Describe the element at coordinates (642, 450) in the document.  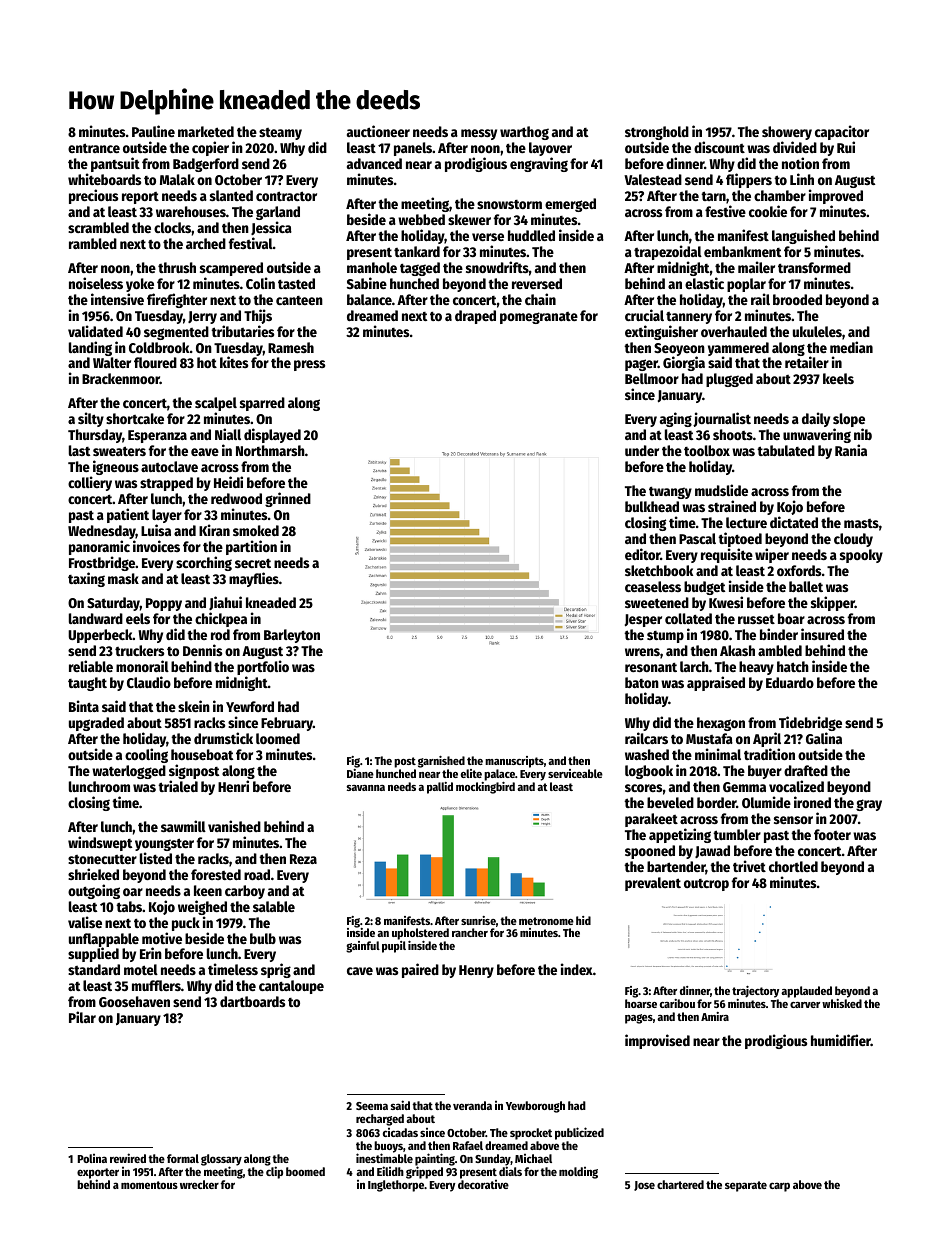
I see `under` at that location.
